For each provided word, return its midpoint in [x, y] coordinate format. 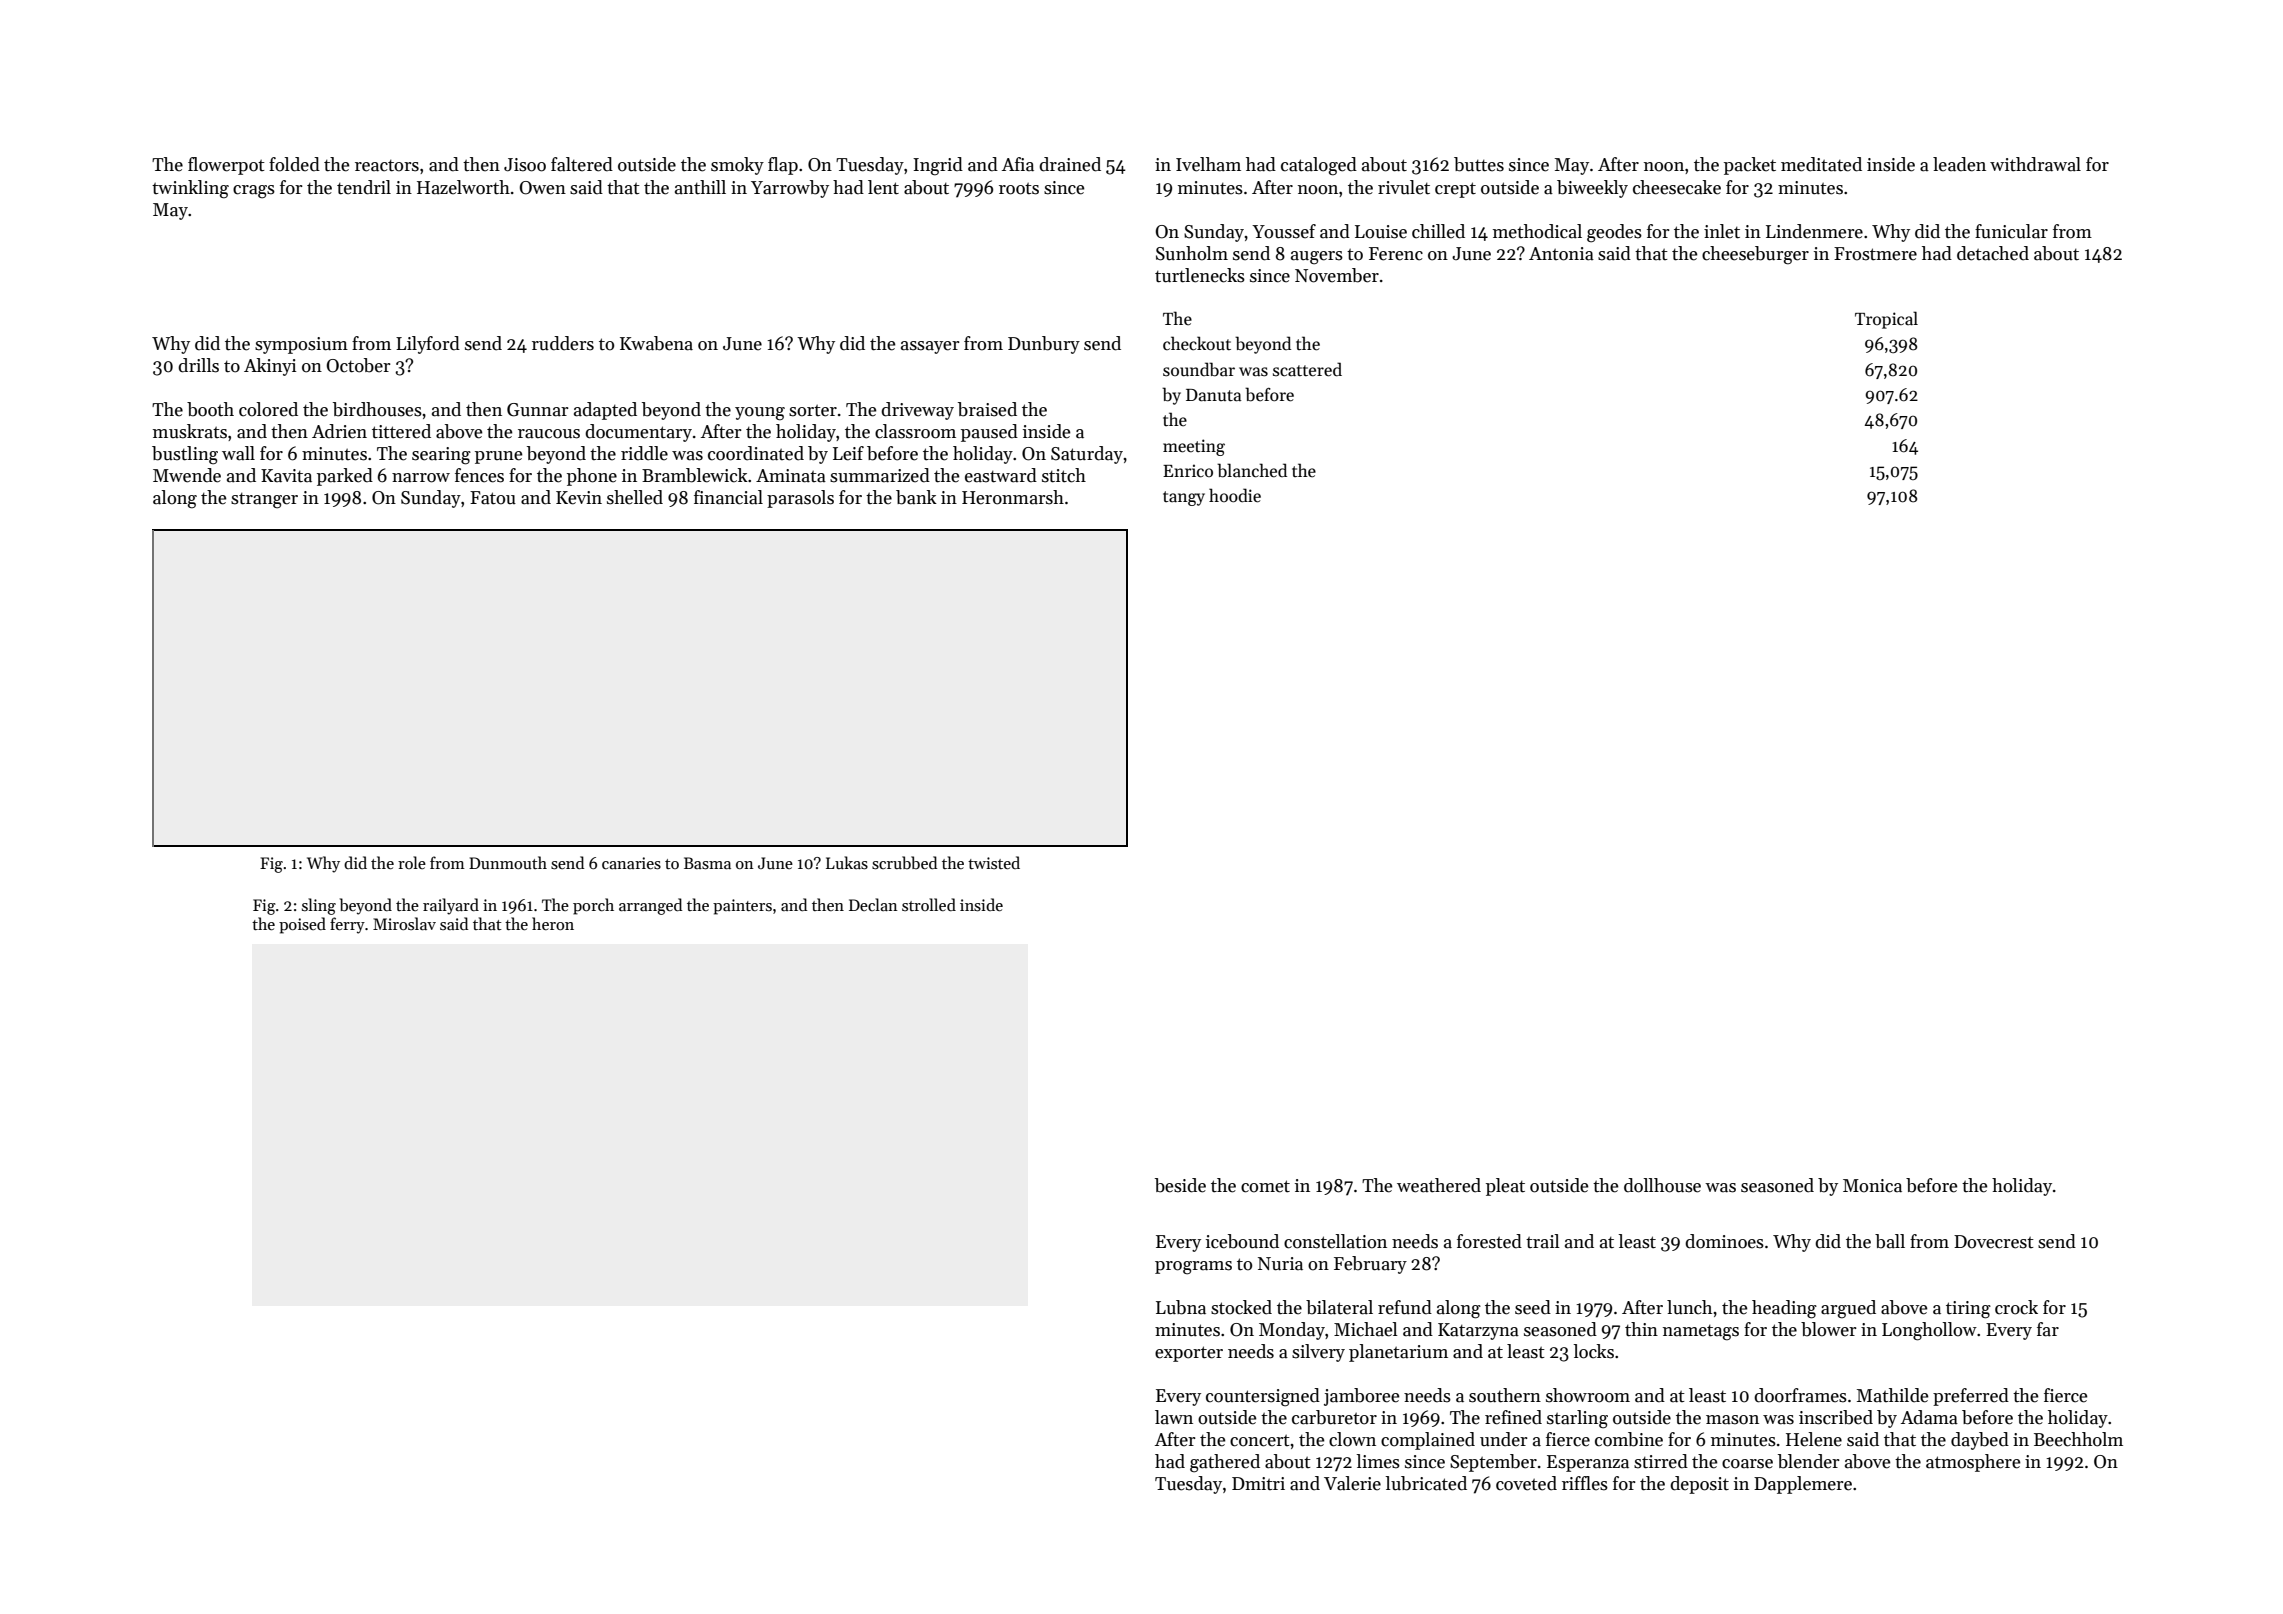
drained [1070, 164]
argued [1848, 1309]
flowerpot [226, 166]
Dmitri [1258, 1483]
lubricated [1426, 1483]
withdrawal [2035, 164]
